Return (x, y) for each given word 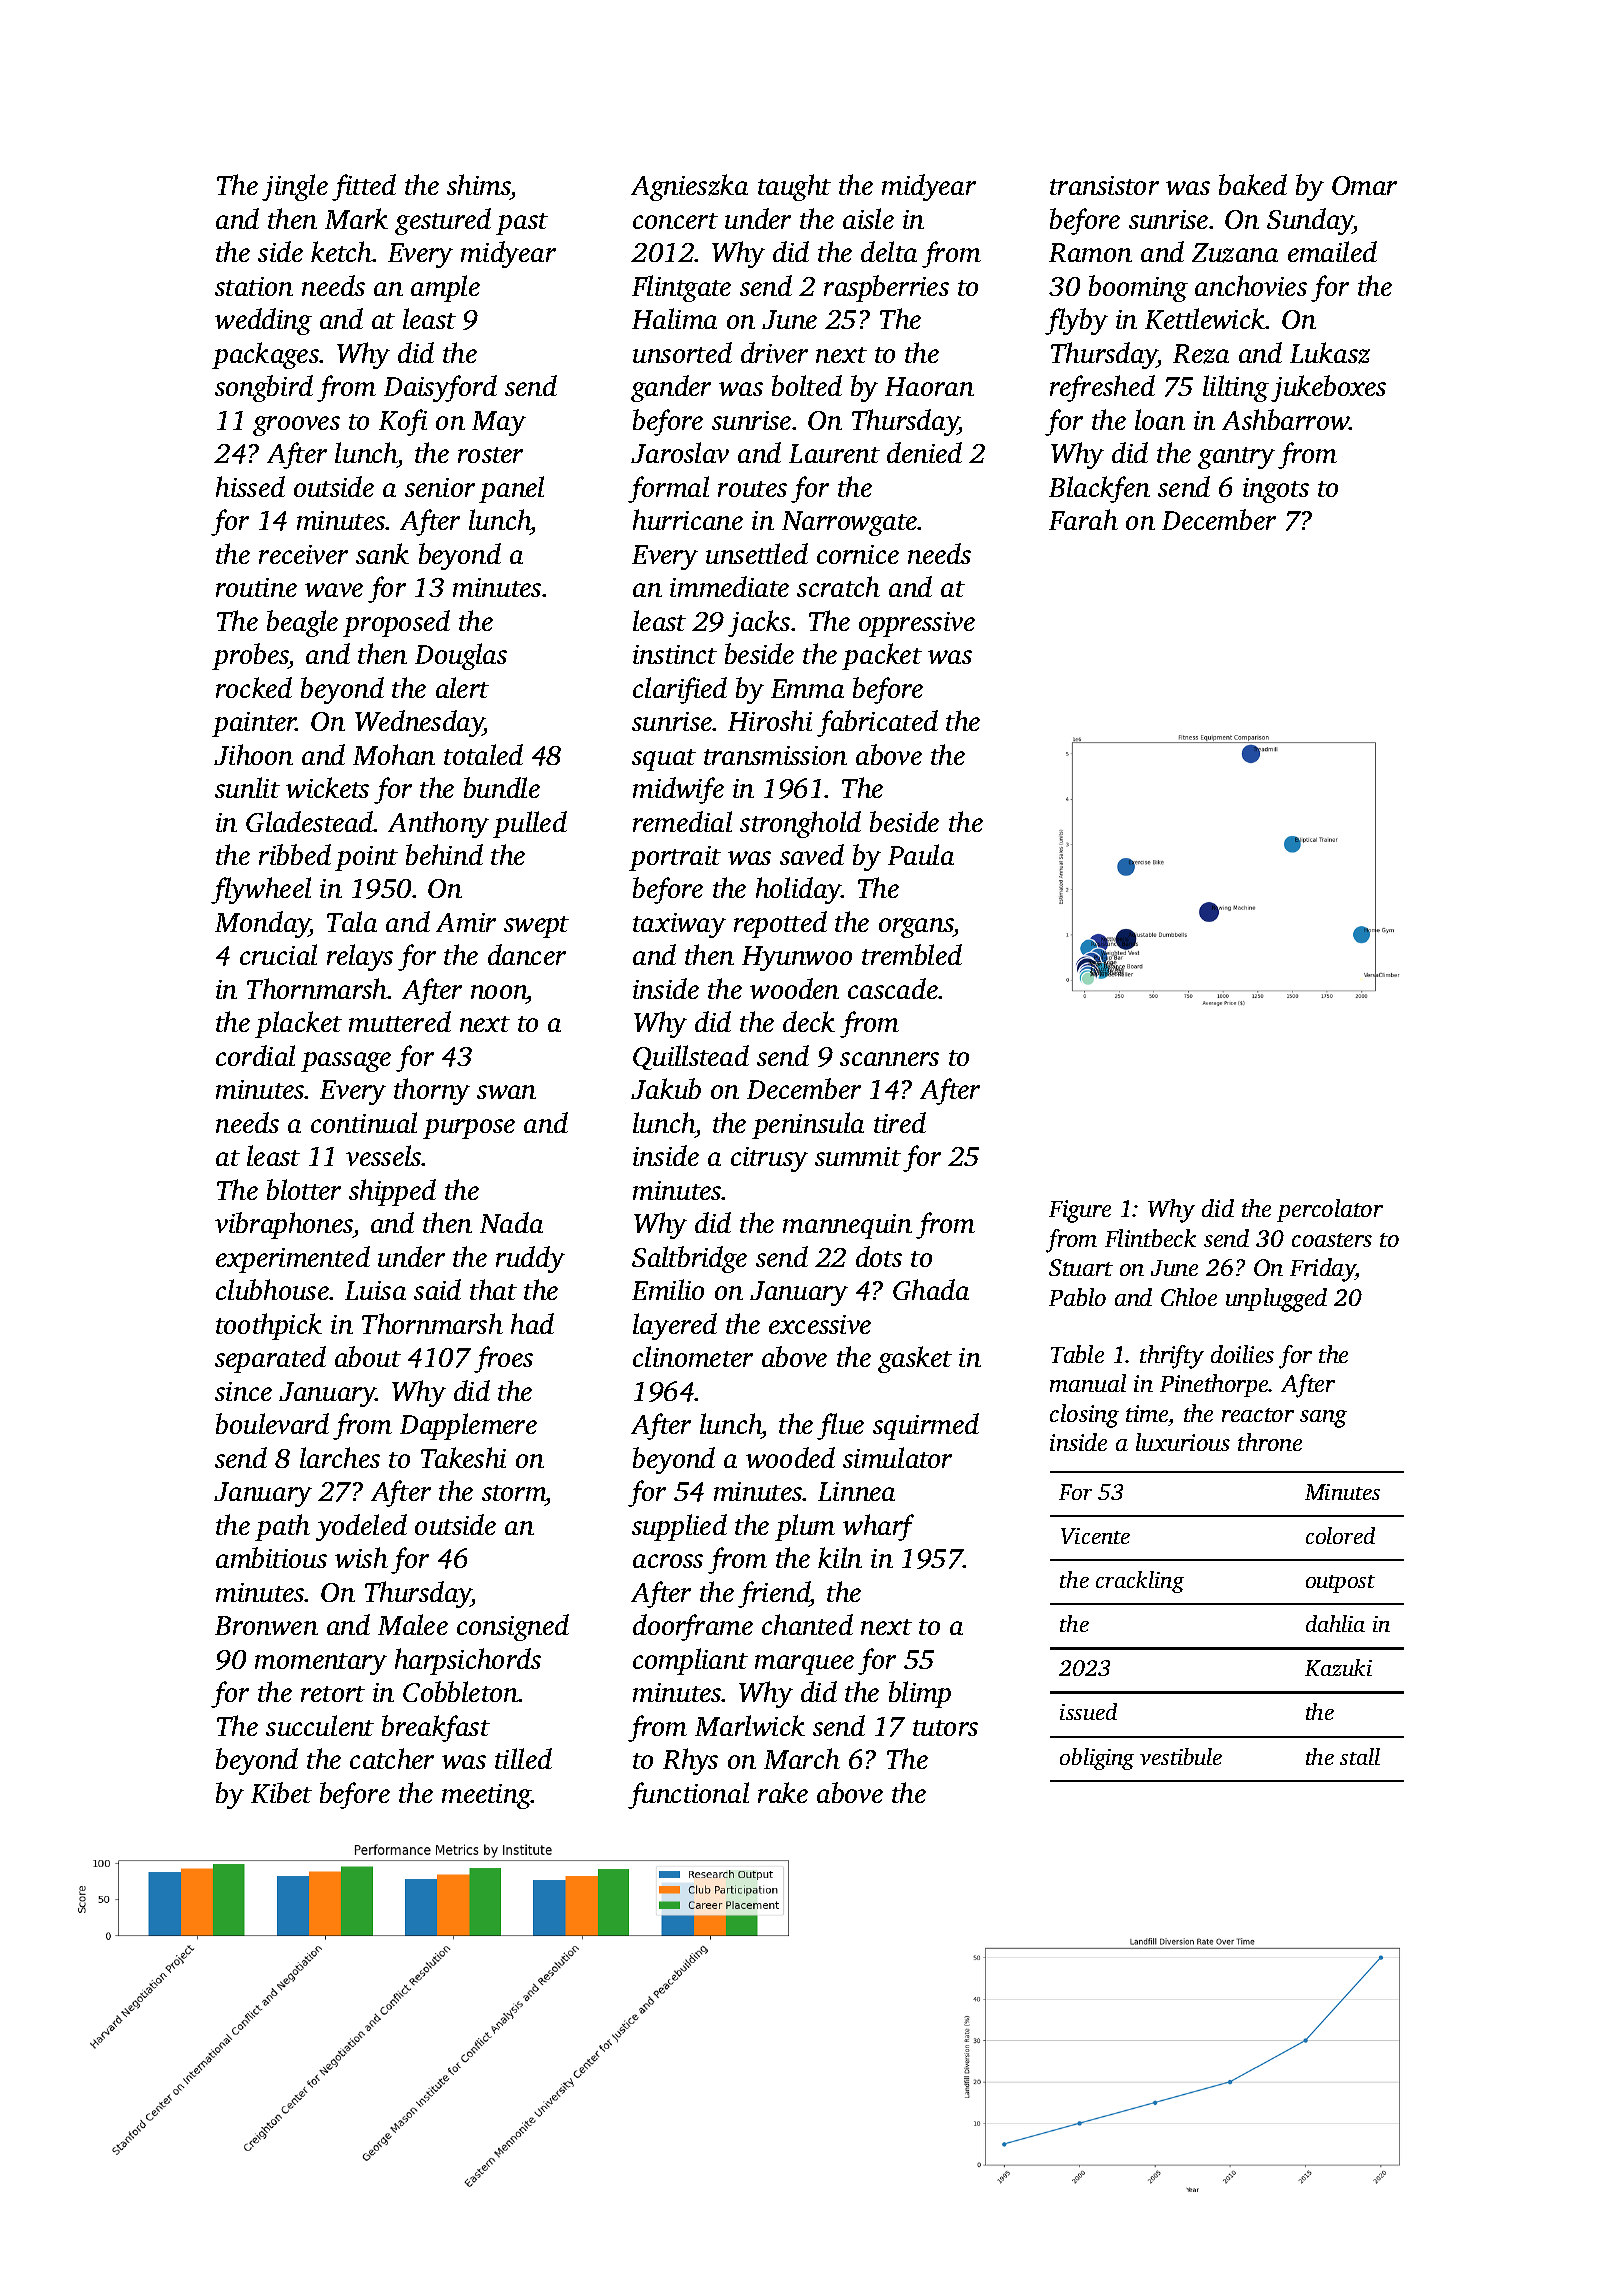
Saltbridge (689, 1259)
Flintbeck (1150, 1238)
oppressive (917, 624)
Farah (1083, 519)
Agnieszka (689, 187)
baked (1253, 184)
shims (479, 186)
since (243, 1391)
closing (1084, 1416)
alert (462, 687)
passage (346, 1062)
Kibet (281, 1792)
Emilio (668, 1289)
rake (783, 1792)
